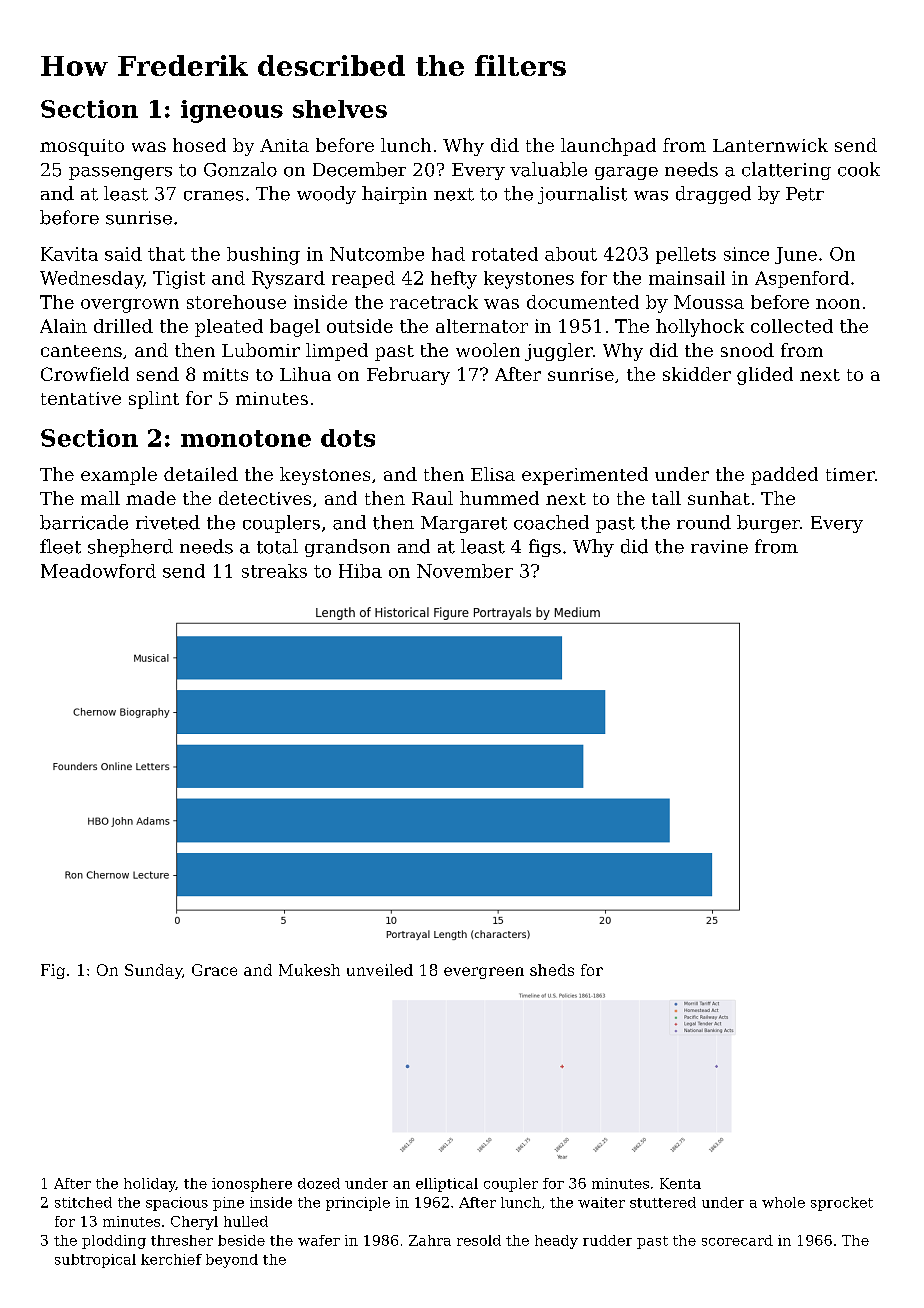  Describe the element at coordinates (232, 1261) in the page. I see `beyond` at that location.
